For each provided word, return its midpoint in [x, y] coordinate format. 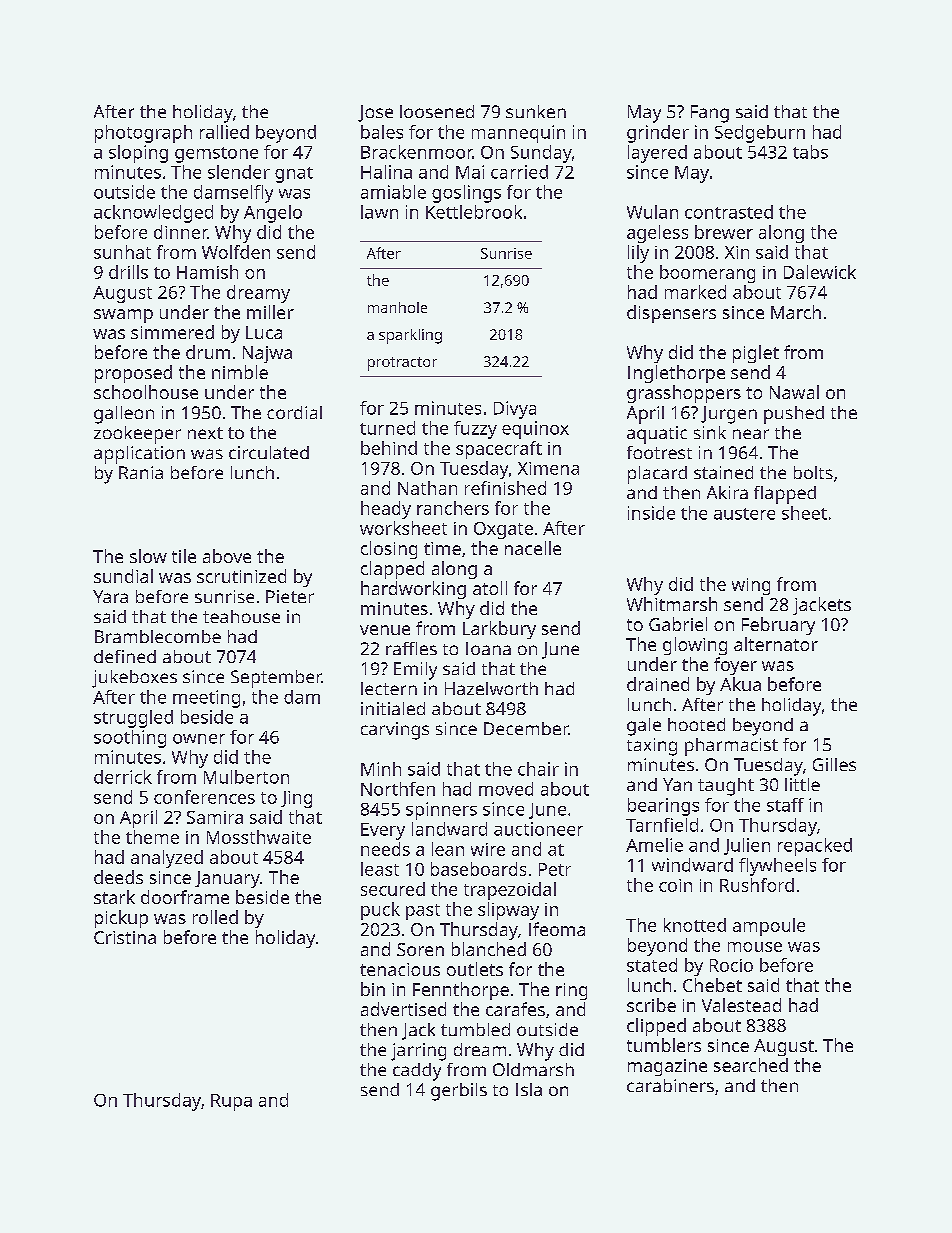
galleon [124, 415]
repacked [815, 847]
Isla [529, 1089]
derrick [123, 777]
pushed [794, 415]
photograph [143, 134]
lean [448, 849]
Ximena [548, 468]
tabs [810, 152]
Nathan [427, 488]
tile [184, 556]
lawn [379, 212]
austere [744, 514]
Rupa [231, 1102]
